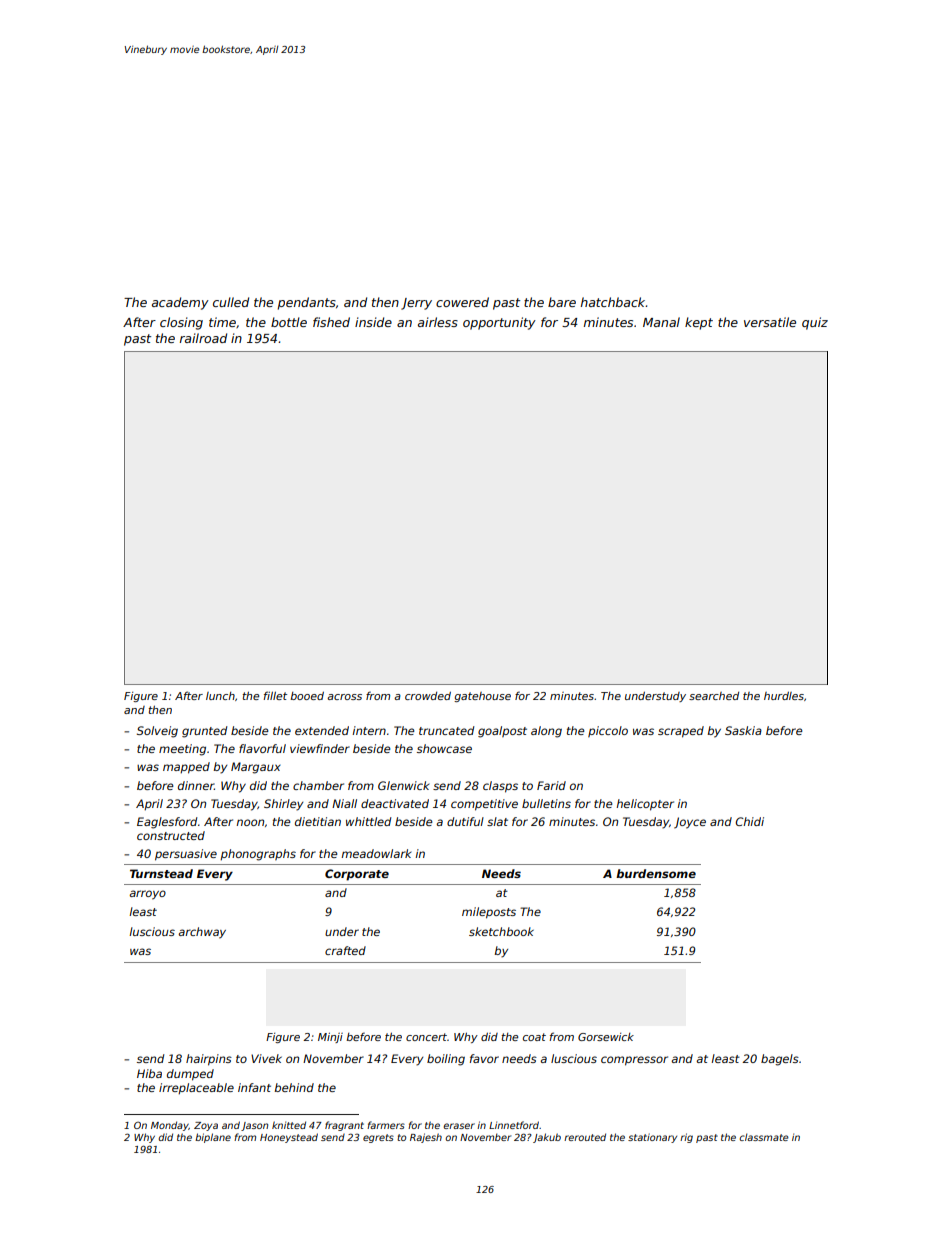 The height and width of the image is (1233, 952). Describe the element at coordinates (499, 323) in the image. I see `opportunity` at that location.
